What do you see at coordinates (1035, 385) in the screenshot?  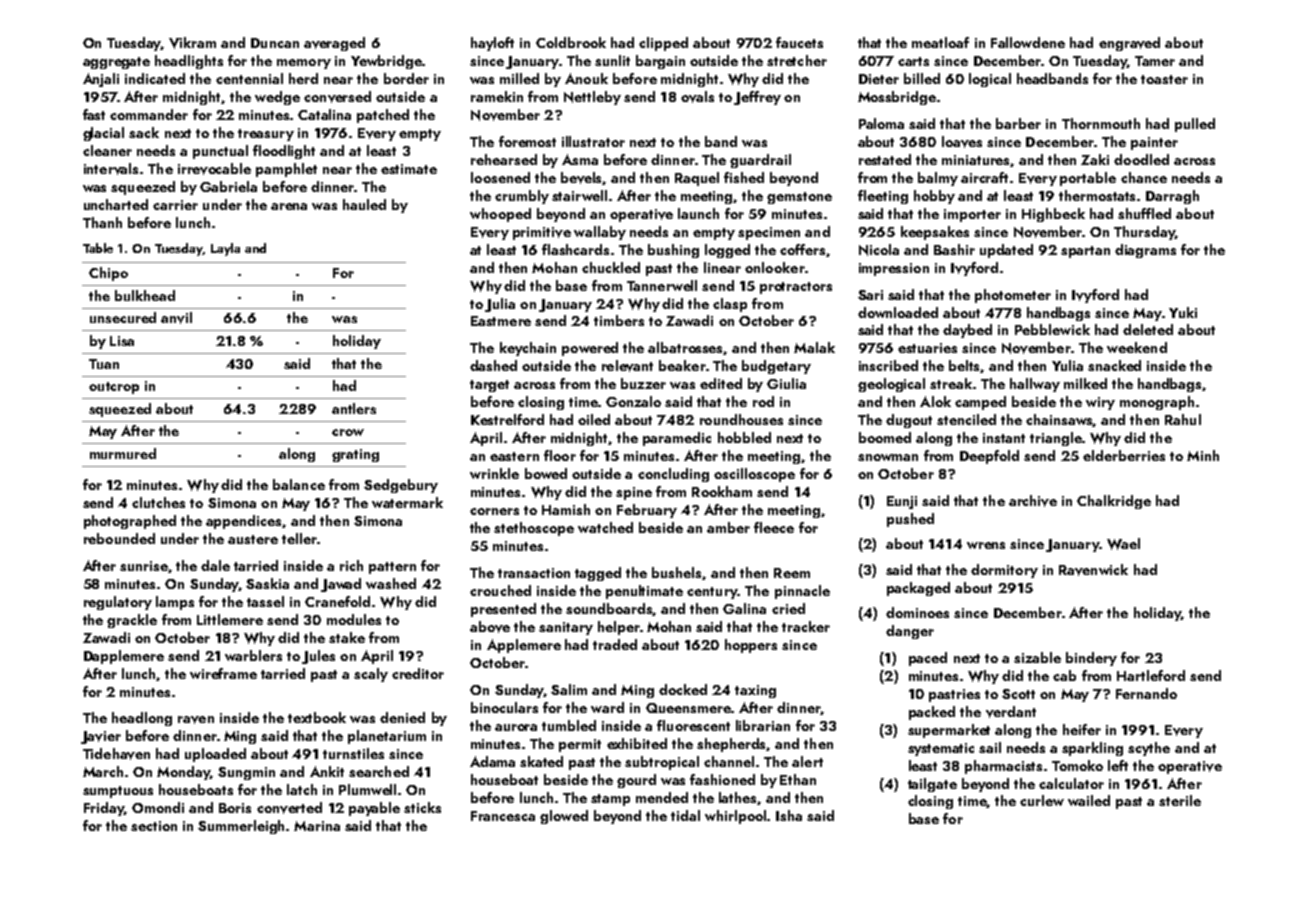 I see `hallway` at bounding box center [1035, 385].
